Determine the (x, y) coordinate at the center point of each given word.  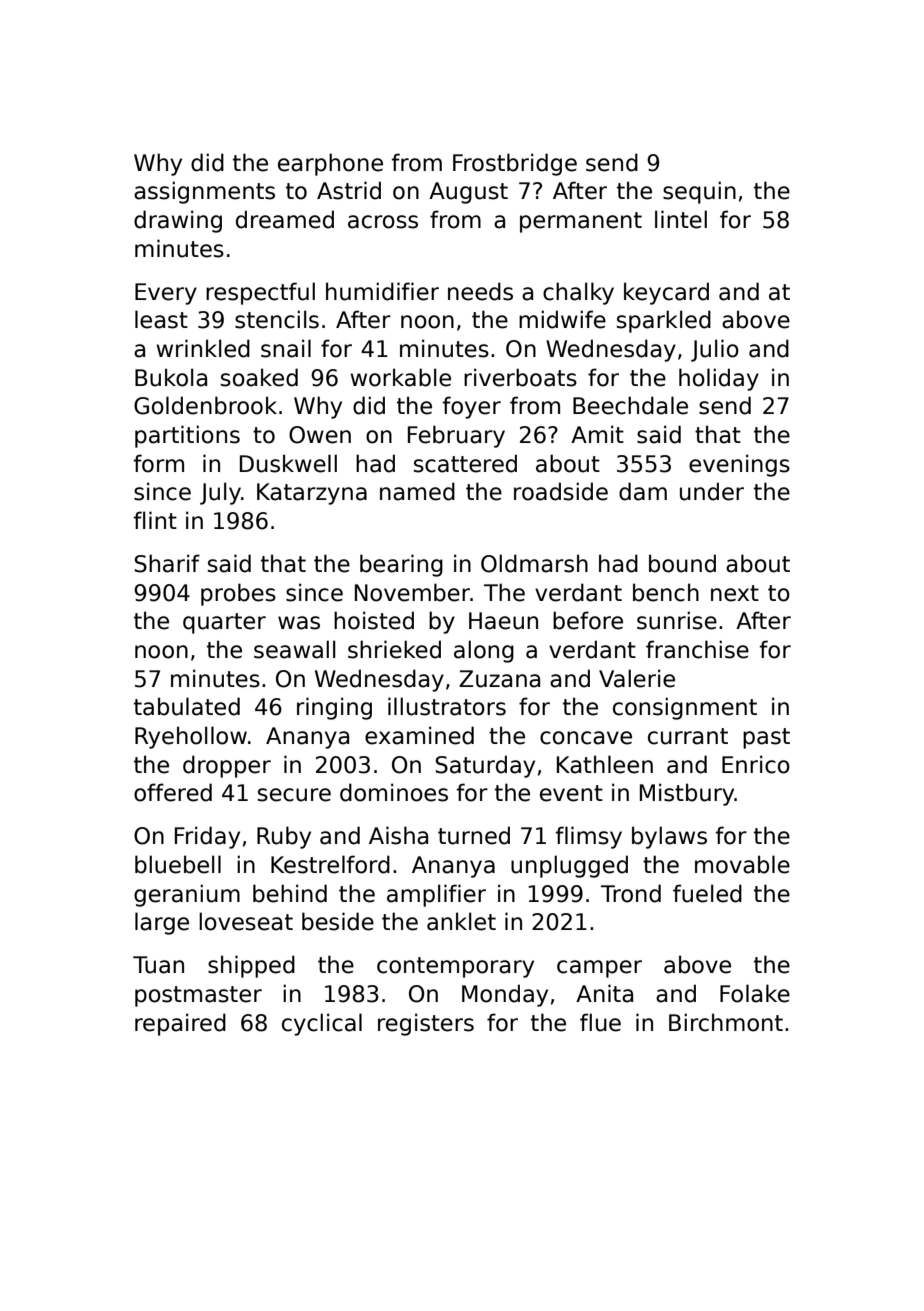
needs (480, 291)
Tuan (158, 965)
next (735, 593)
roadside (561, 491)
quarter (224, 623)
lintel (681, 219)
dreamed (285, 219)
